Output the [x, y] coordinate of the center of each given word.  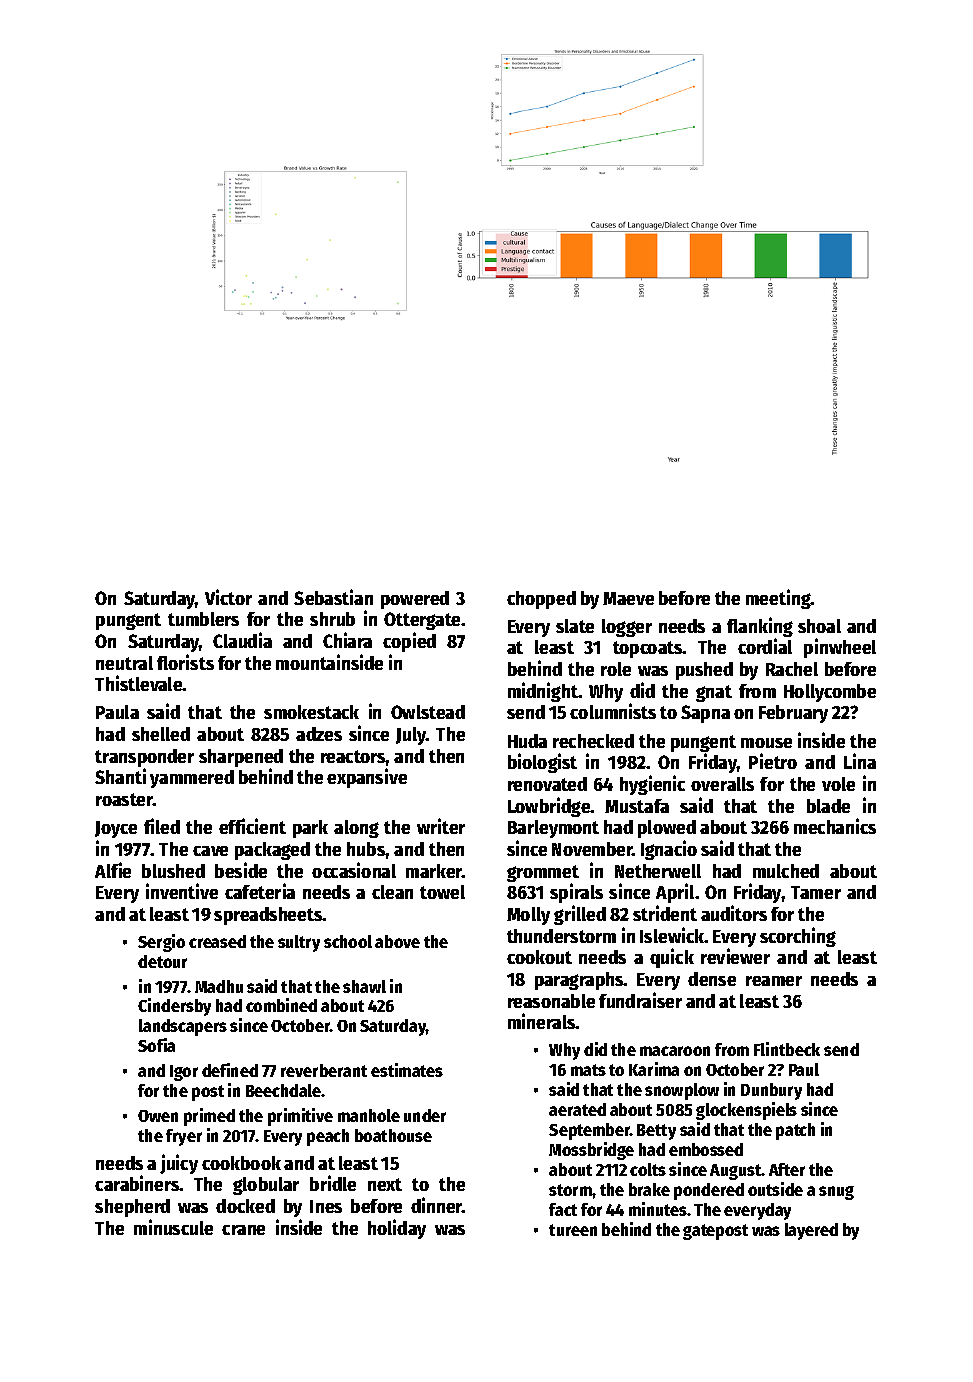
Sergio [161, 943]
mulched [786, 871]
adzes [319, 734]
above [397, 941]
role [616, 669]
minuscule [173, 1227]
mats [588, 1070]
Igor [184, 1073]
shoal [819, 626]
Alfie [113, 870]
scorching [798, 937]
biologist [542, 763]
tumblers [203, 619]
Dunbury [771, 1091]
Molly [528, 916]
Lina [860, 761]
